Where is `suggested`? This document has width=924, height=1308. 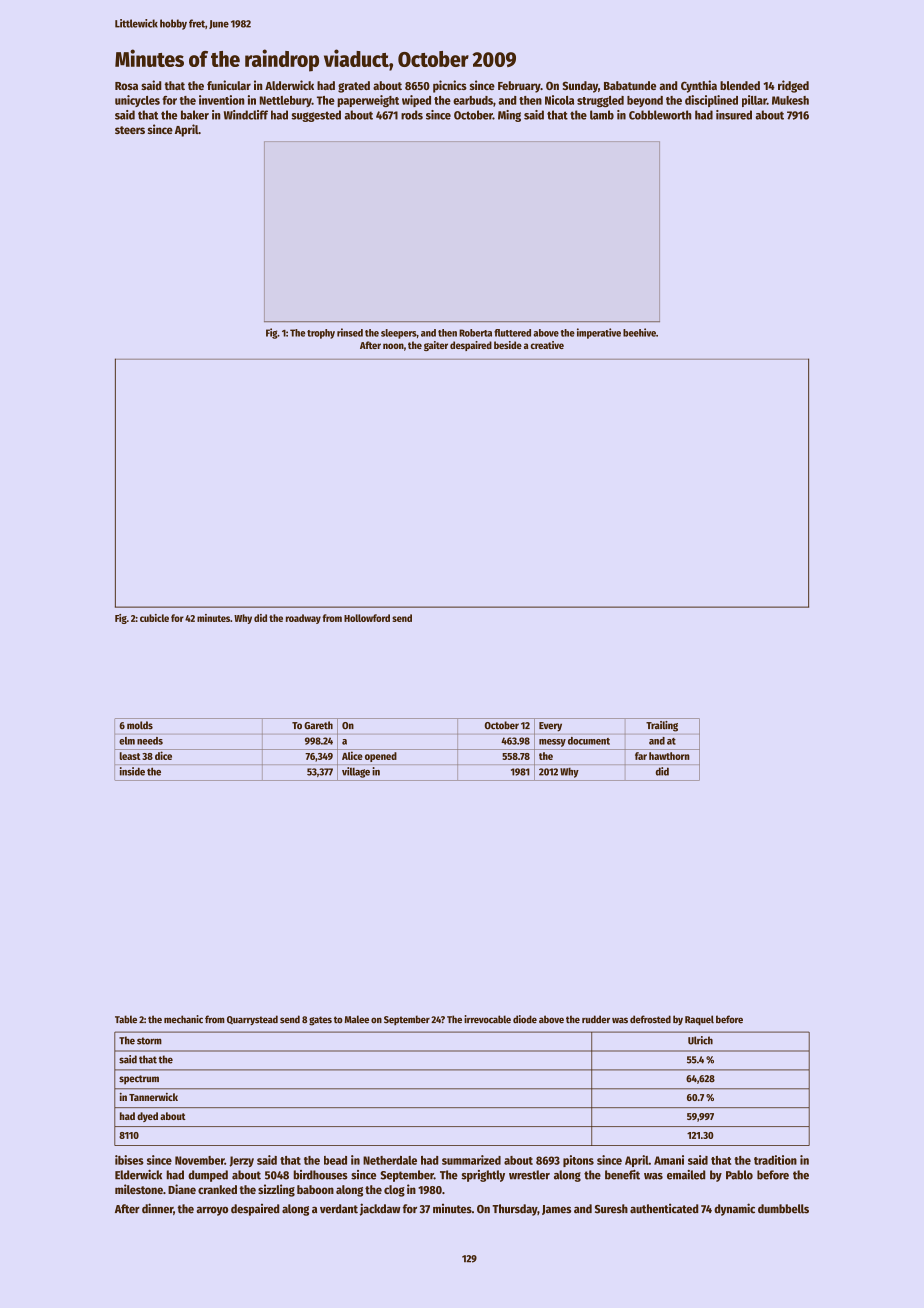 suggested is located at coordinates (316, 116).
